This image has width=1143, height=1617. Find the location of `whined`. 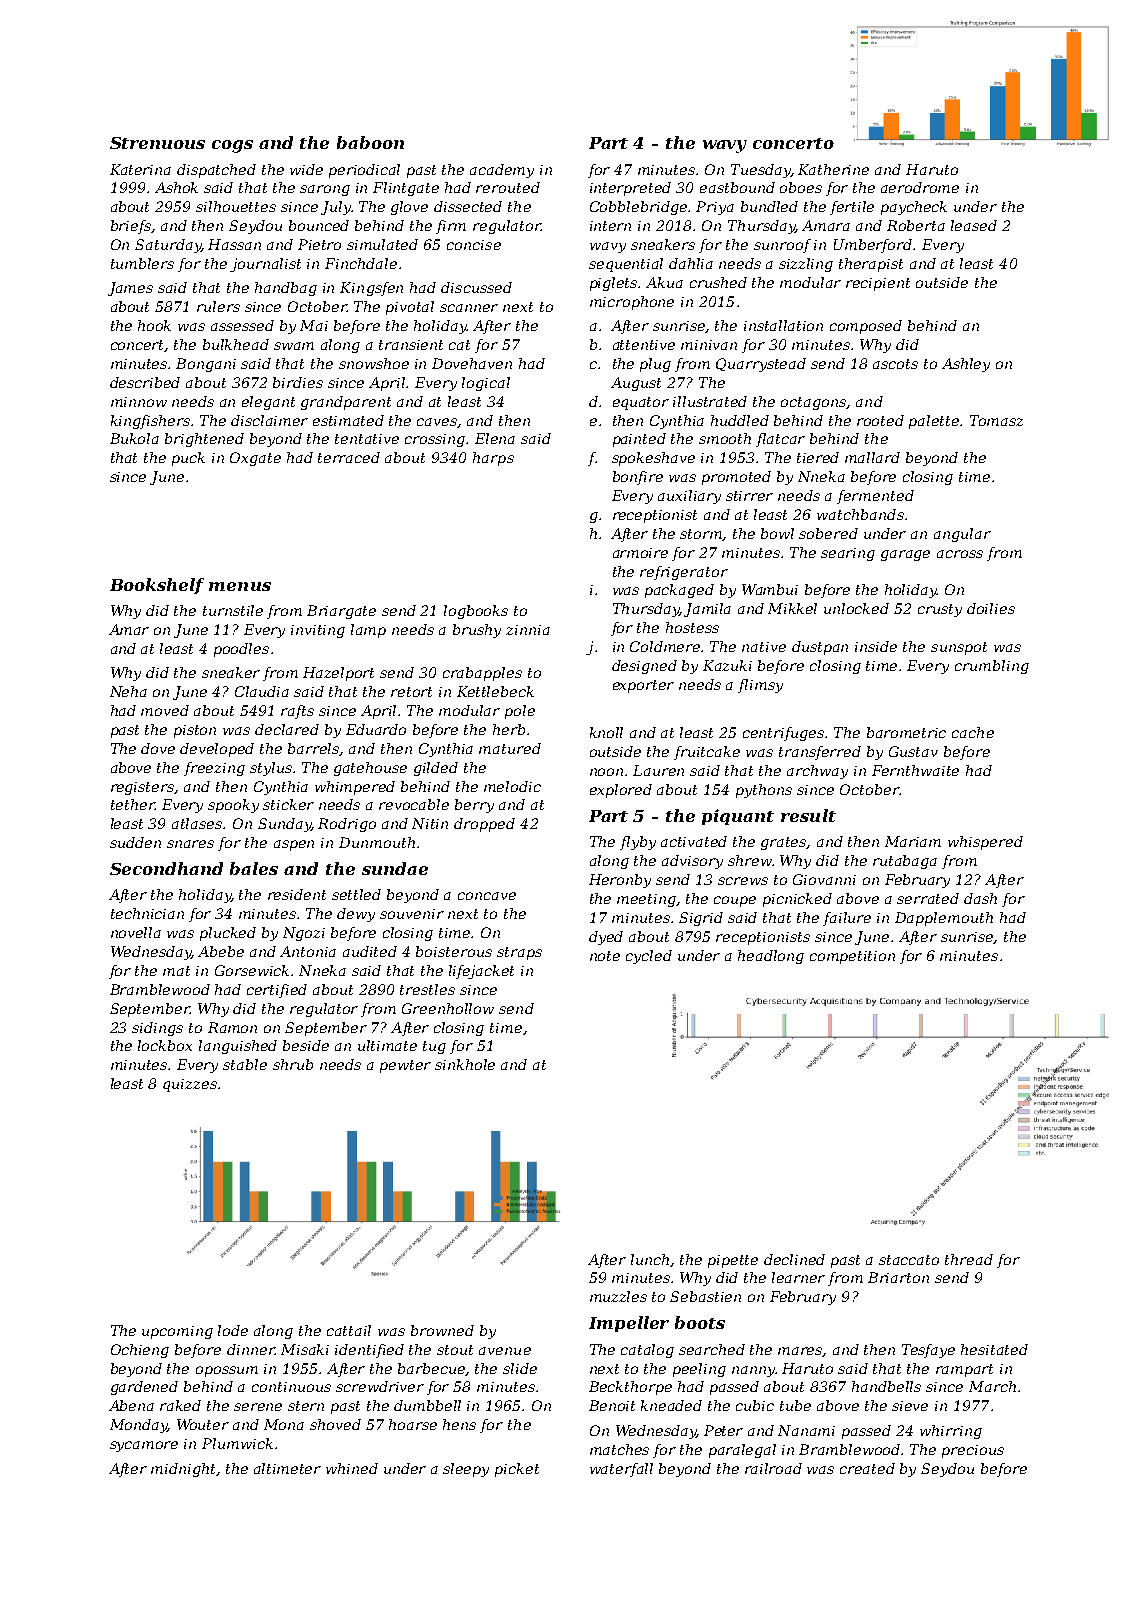

whined is located at coordinates (352, 1468).
